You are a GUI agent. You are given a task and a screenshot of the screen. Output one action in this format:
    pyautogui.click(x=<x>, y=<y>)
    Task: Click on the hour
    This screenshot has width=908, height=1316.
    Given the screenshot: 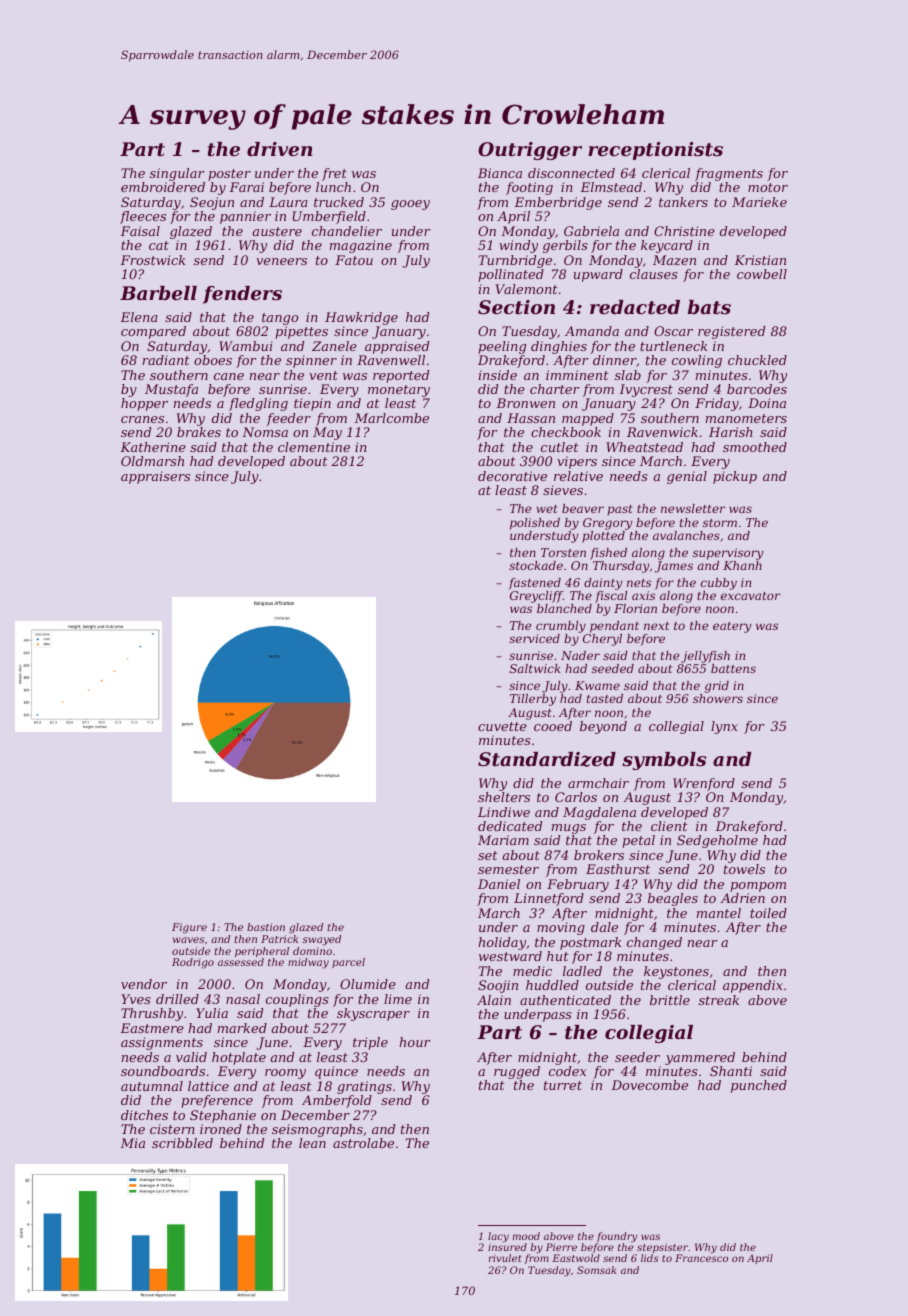 What is the action you would take?
    pyautogui.click(x=415, y=1042)
